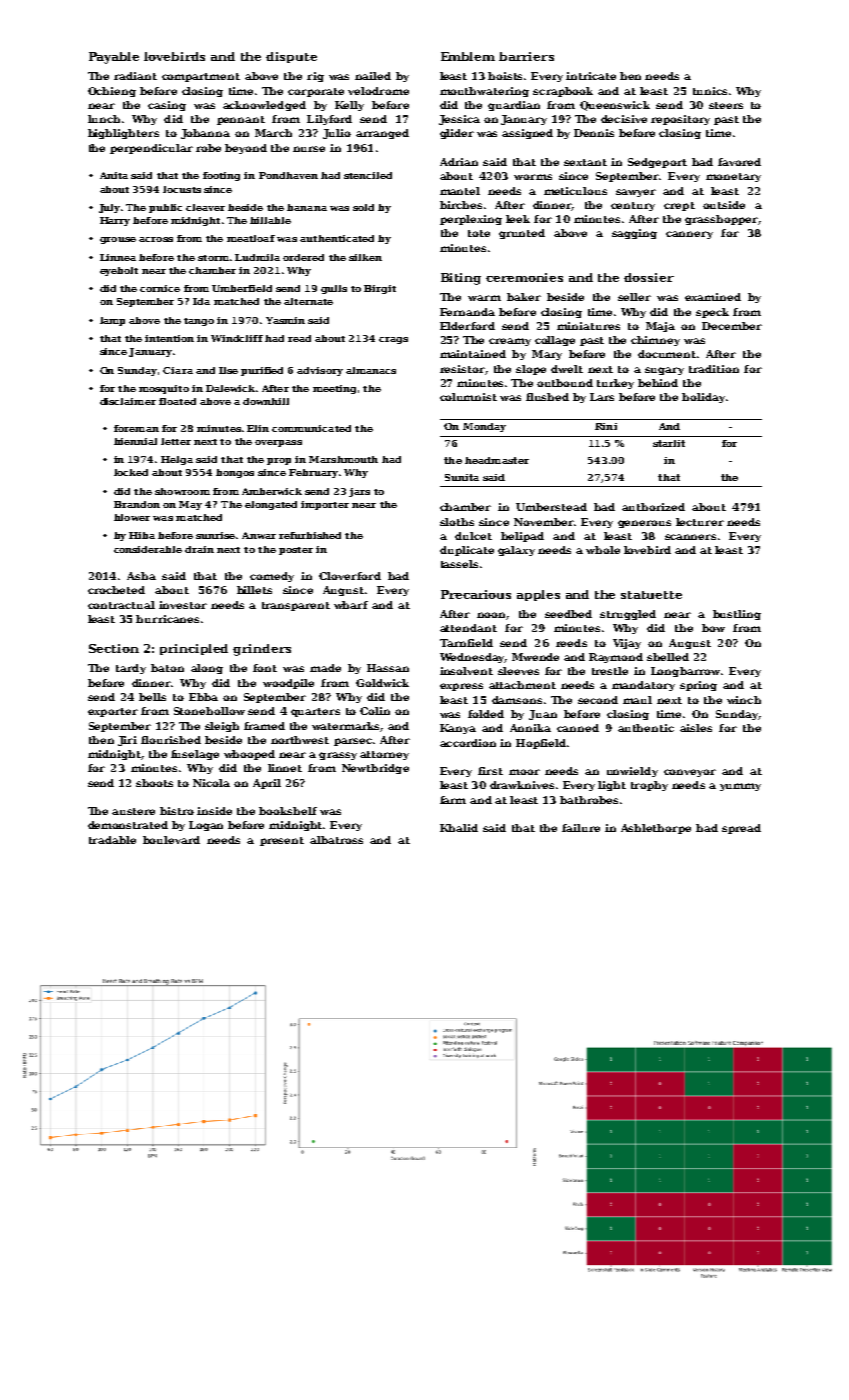 This image has height=1400, width=849. I want to click on tassels, so click(459, 564).
